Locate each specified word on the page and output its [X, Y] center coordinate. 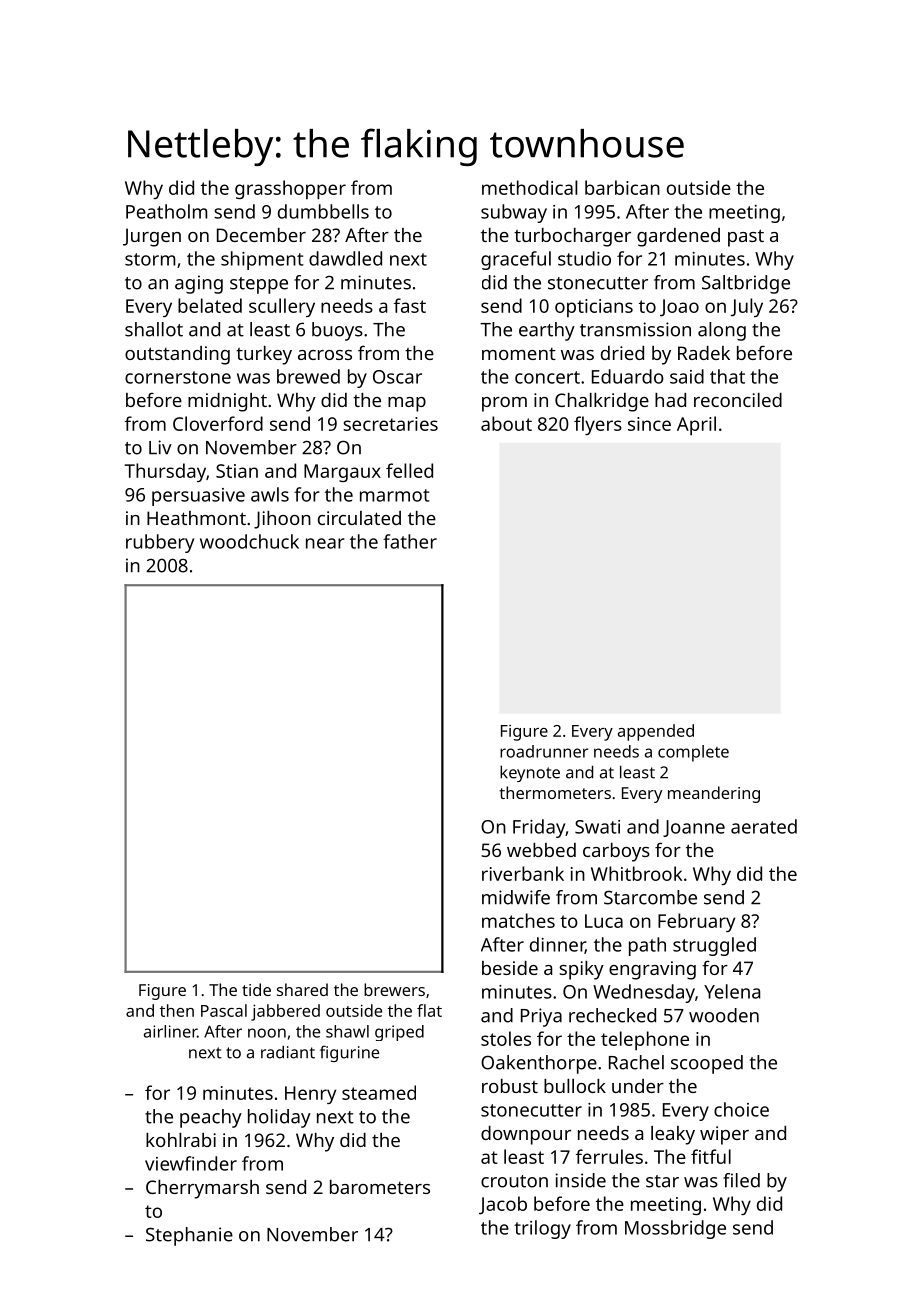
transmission [635, 329]
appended [656, 732]
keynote [530, 773]
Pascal [224, 1010]
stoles [506, 1038]
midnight [227, 402]
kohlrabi [181, 1140]
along [722, 331]
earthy [547, 331]
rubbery [160, 543]
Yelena [732, 991]
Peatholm [166, 211]
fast [410, 305]
